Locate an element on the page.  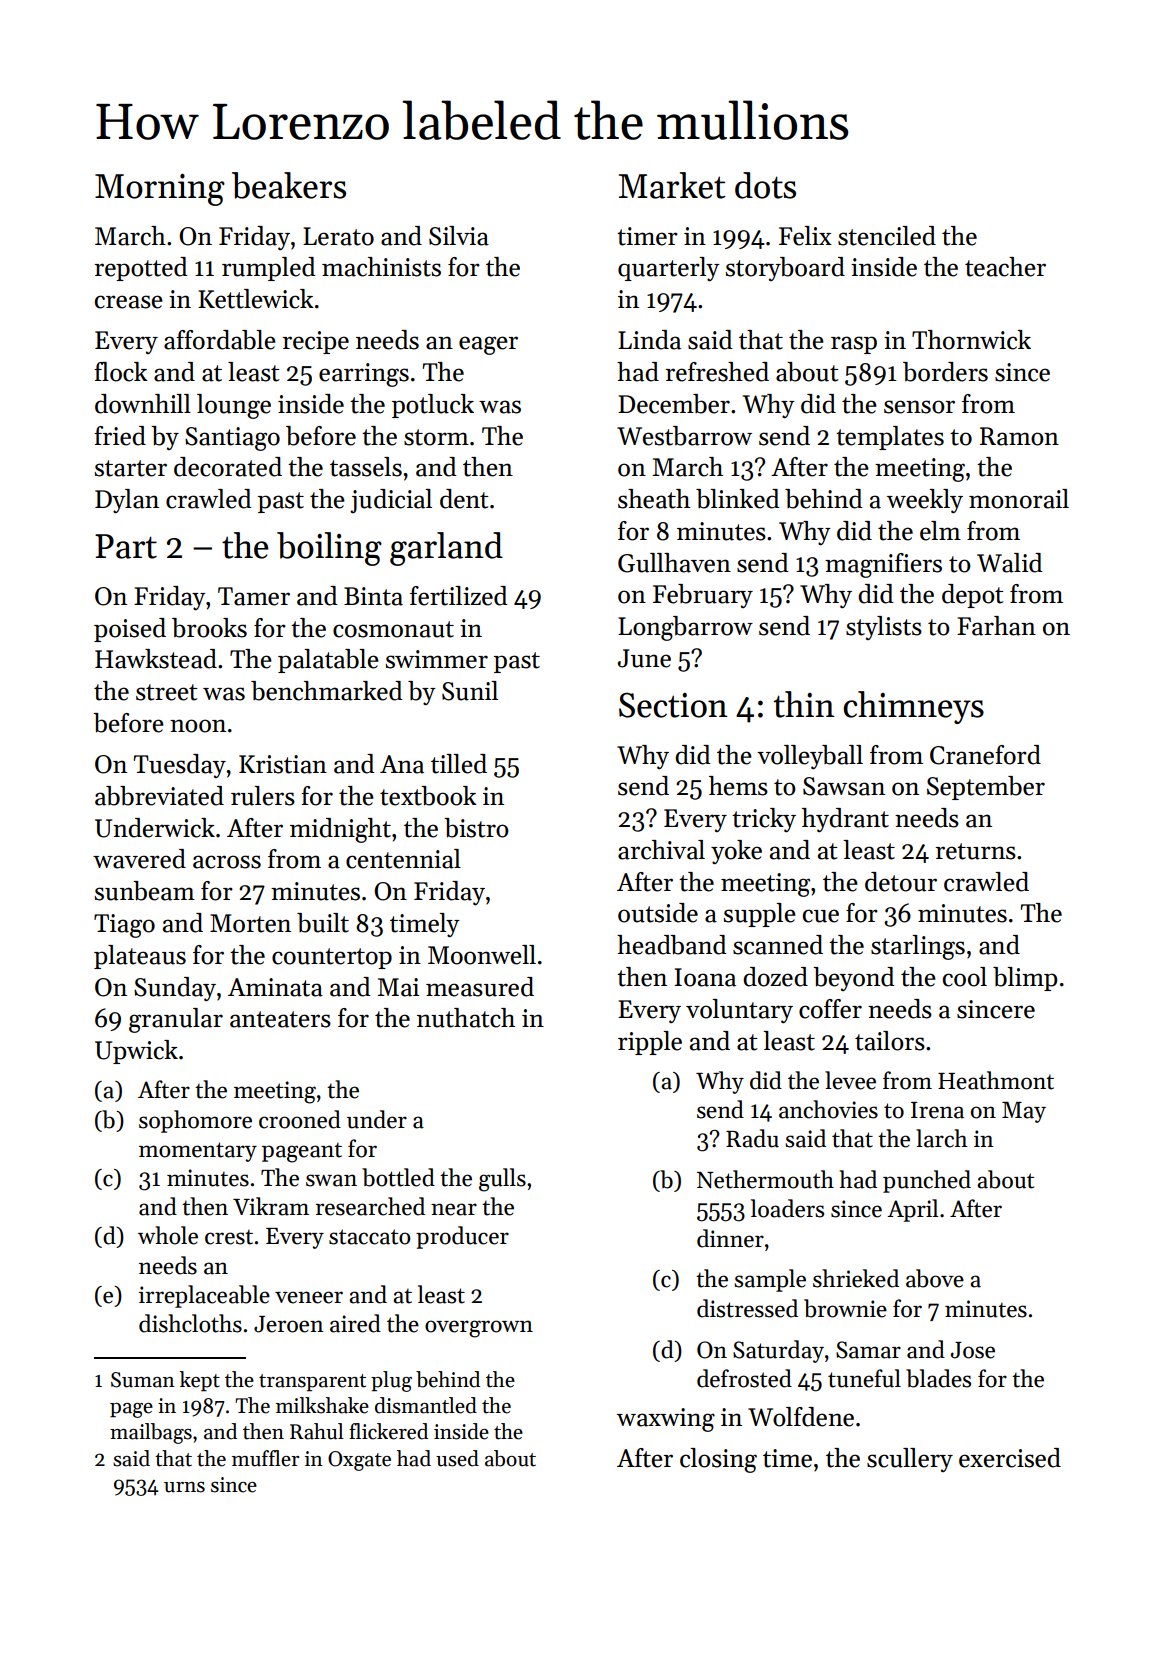
Farhan is located at coordinates (996, 626).
